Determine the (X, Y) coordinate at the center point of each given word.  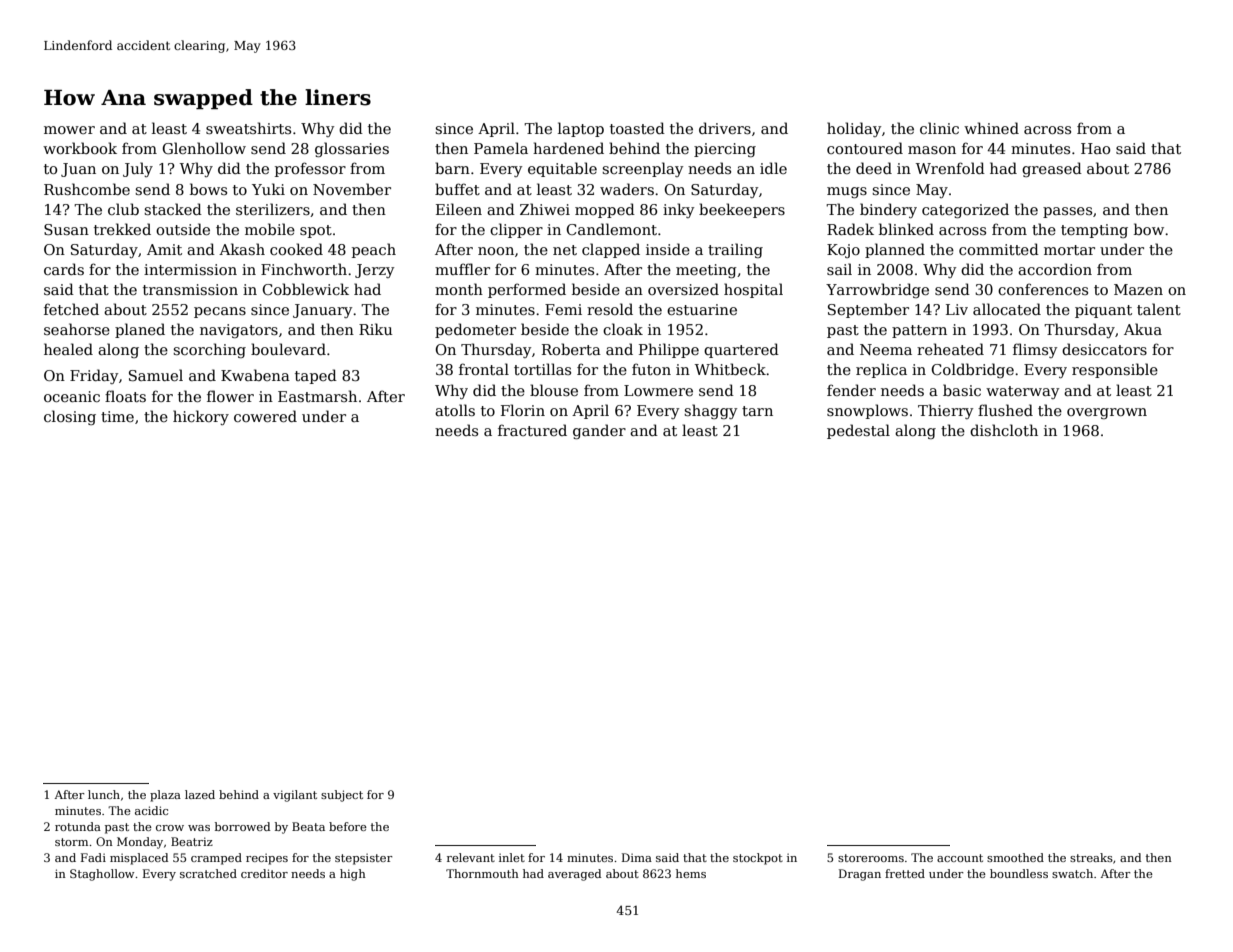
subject (342, 796)
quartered (741, 350)
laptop (581, 129)
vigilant (295, 796)
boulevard (288, 349)
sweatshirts (248, 128)
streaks (1091, 857)
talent (1159, 309)
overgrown (1107, 413)
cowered (265, 416)
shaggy (710, 411)
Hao (1095, 148)
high (353, 875)
